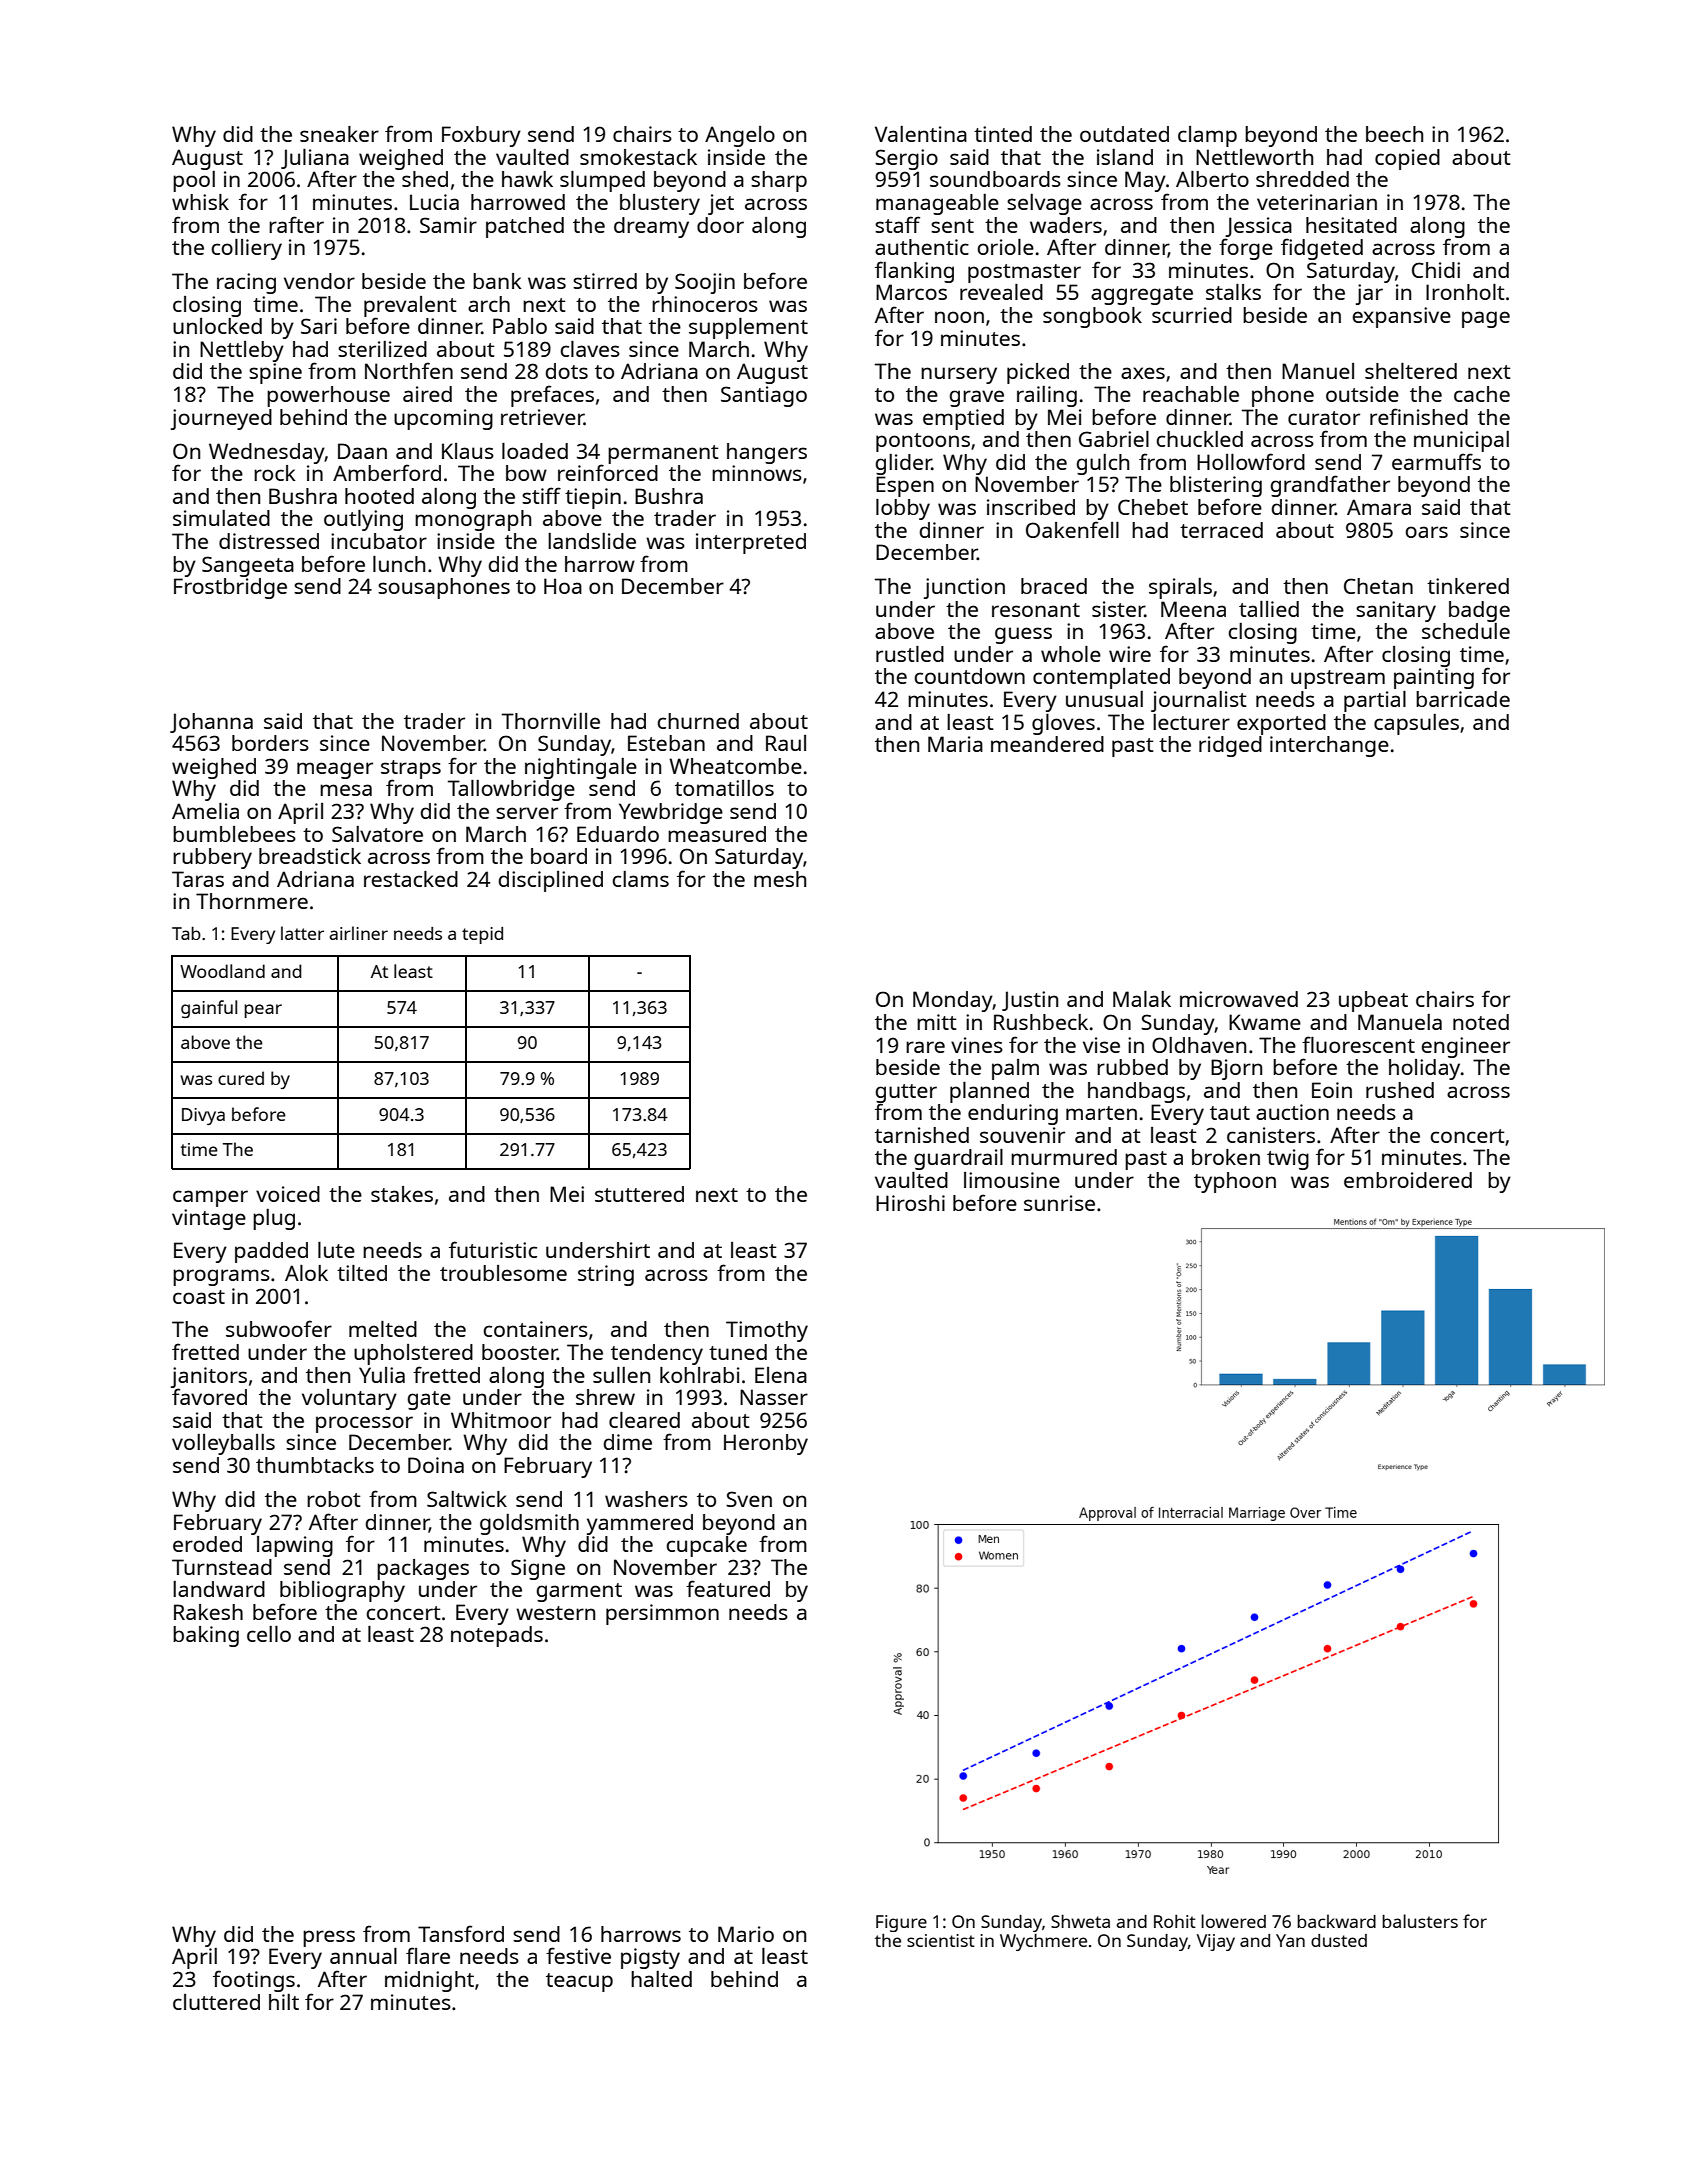 The width and height of the screenshot is (1683, 2178). I want to click on Mario, so click(746, 1934).
